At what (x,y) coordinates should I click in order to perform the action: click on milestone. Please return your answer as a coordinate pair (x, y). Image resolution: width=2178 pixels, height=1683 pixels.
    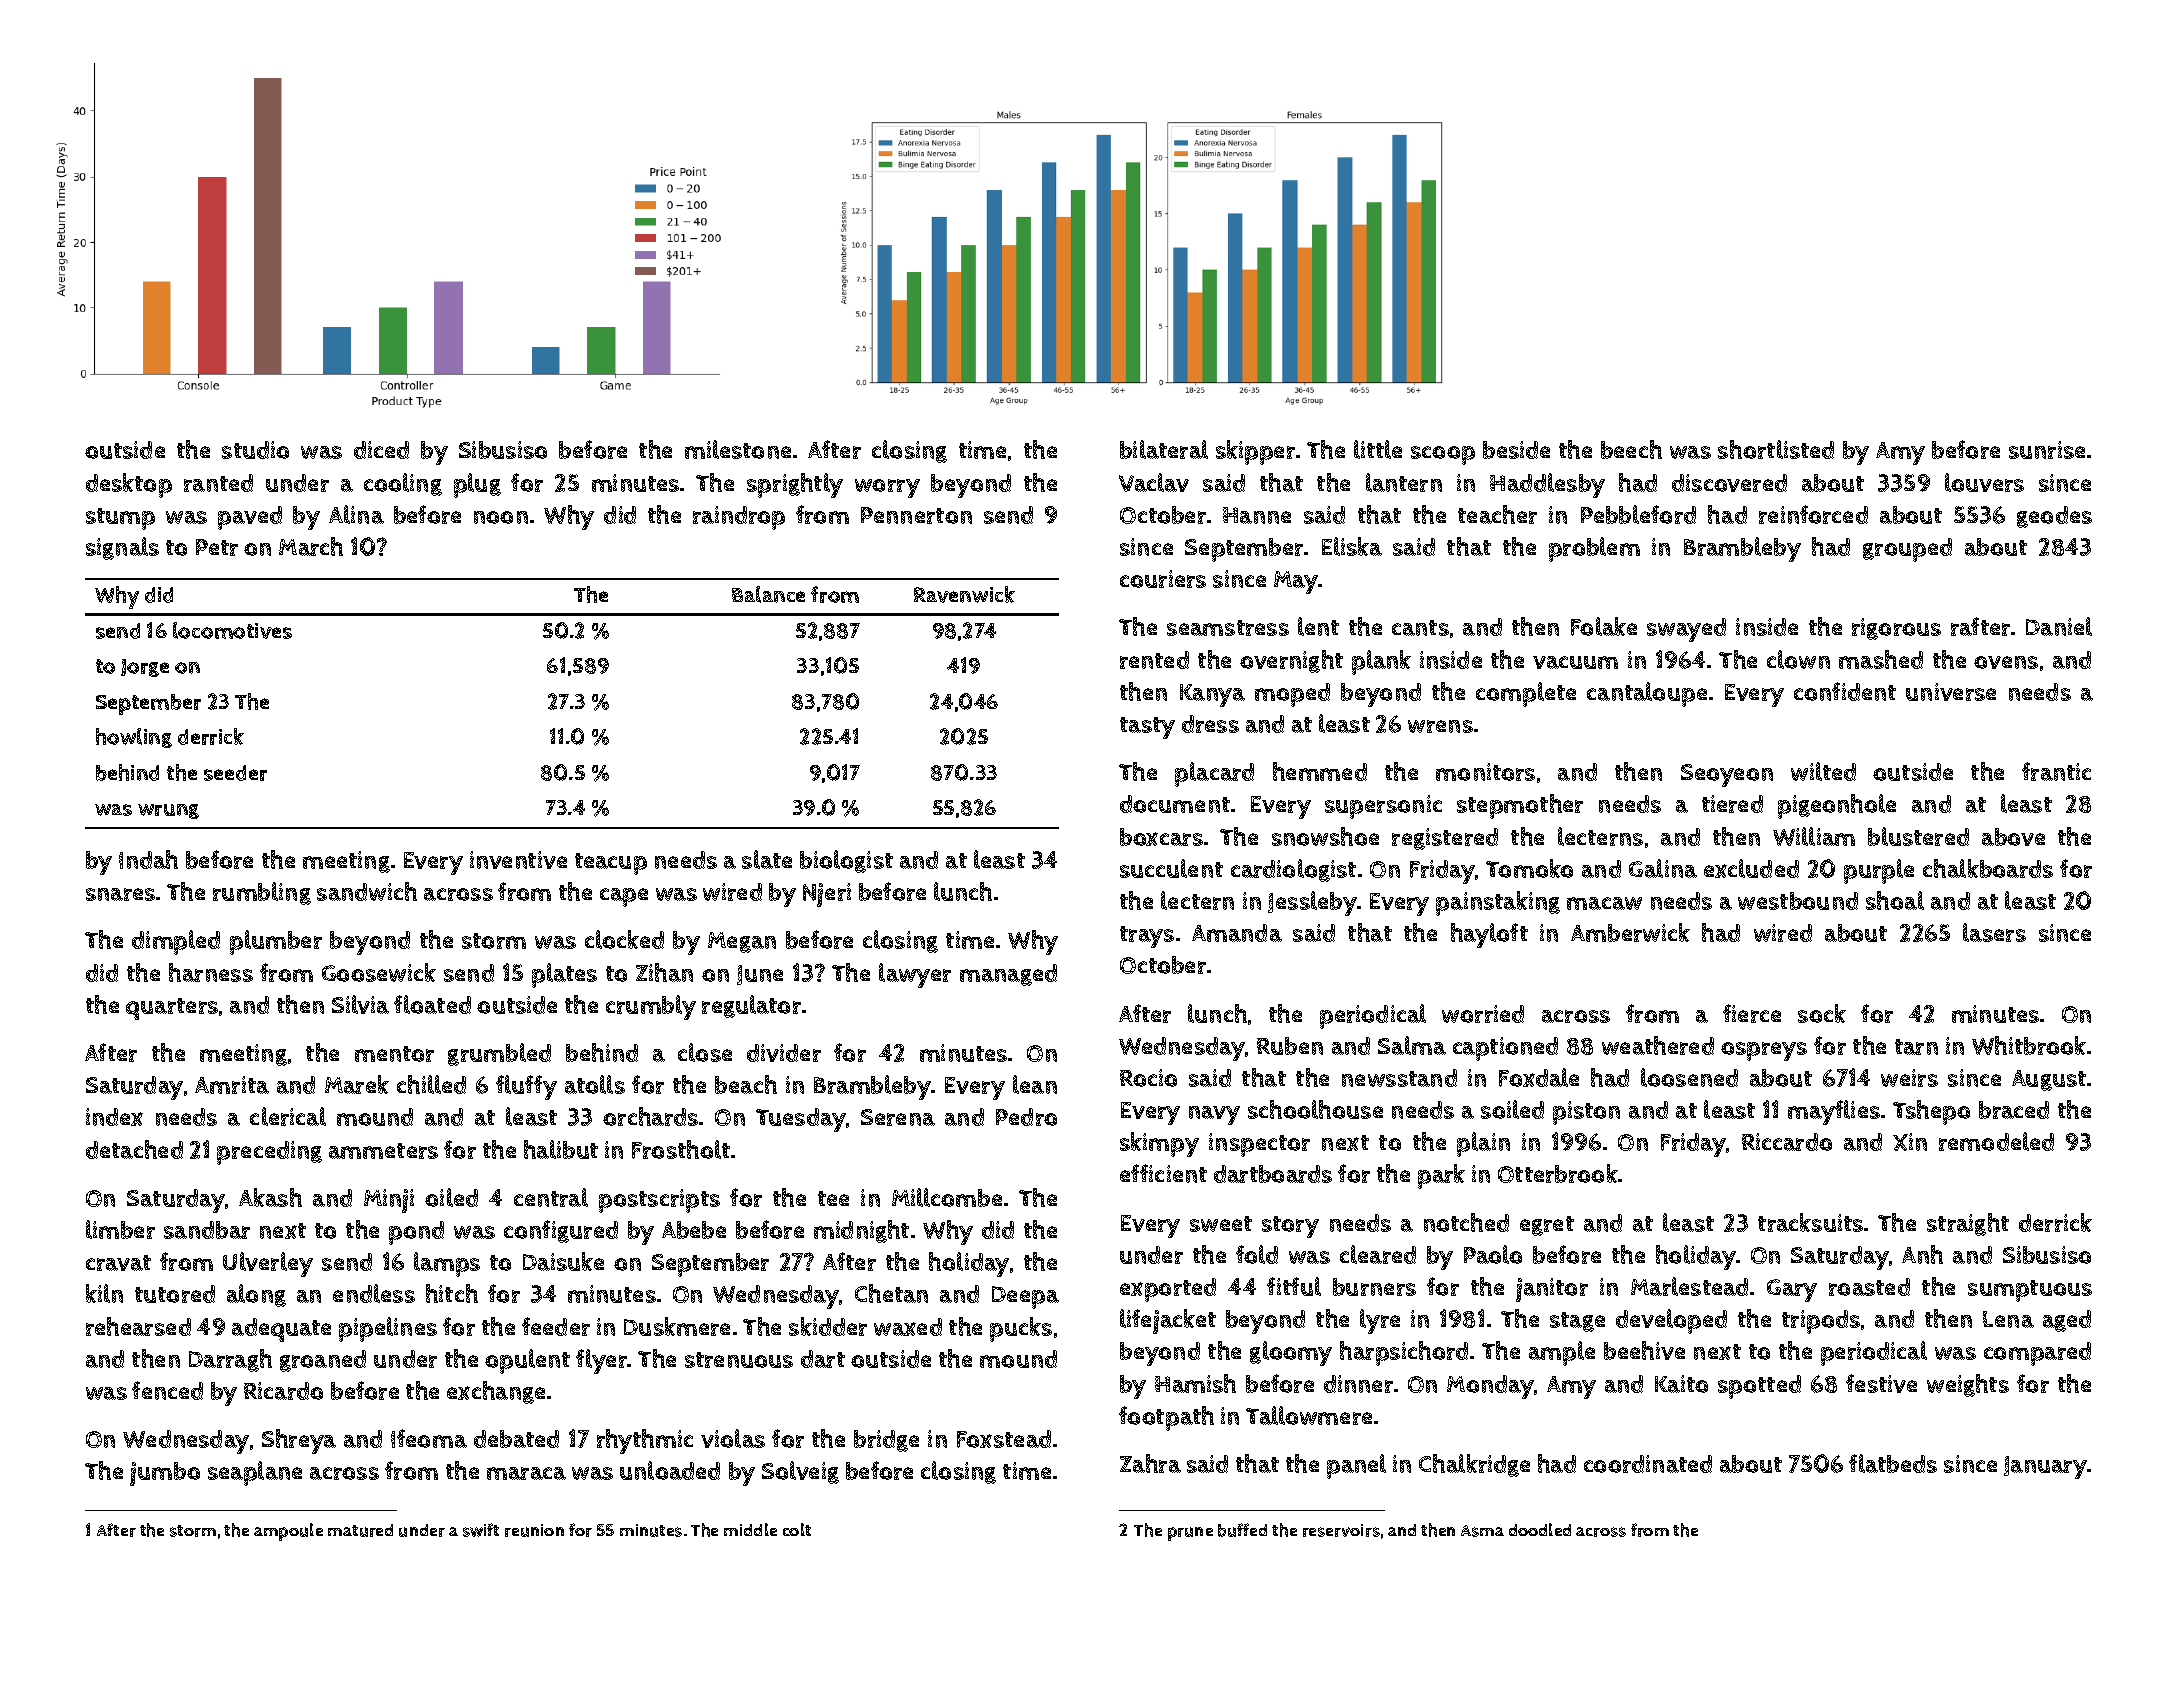
    Looking at the image, I should click on (738, 449).
